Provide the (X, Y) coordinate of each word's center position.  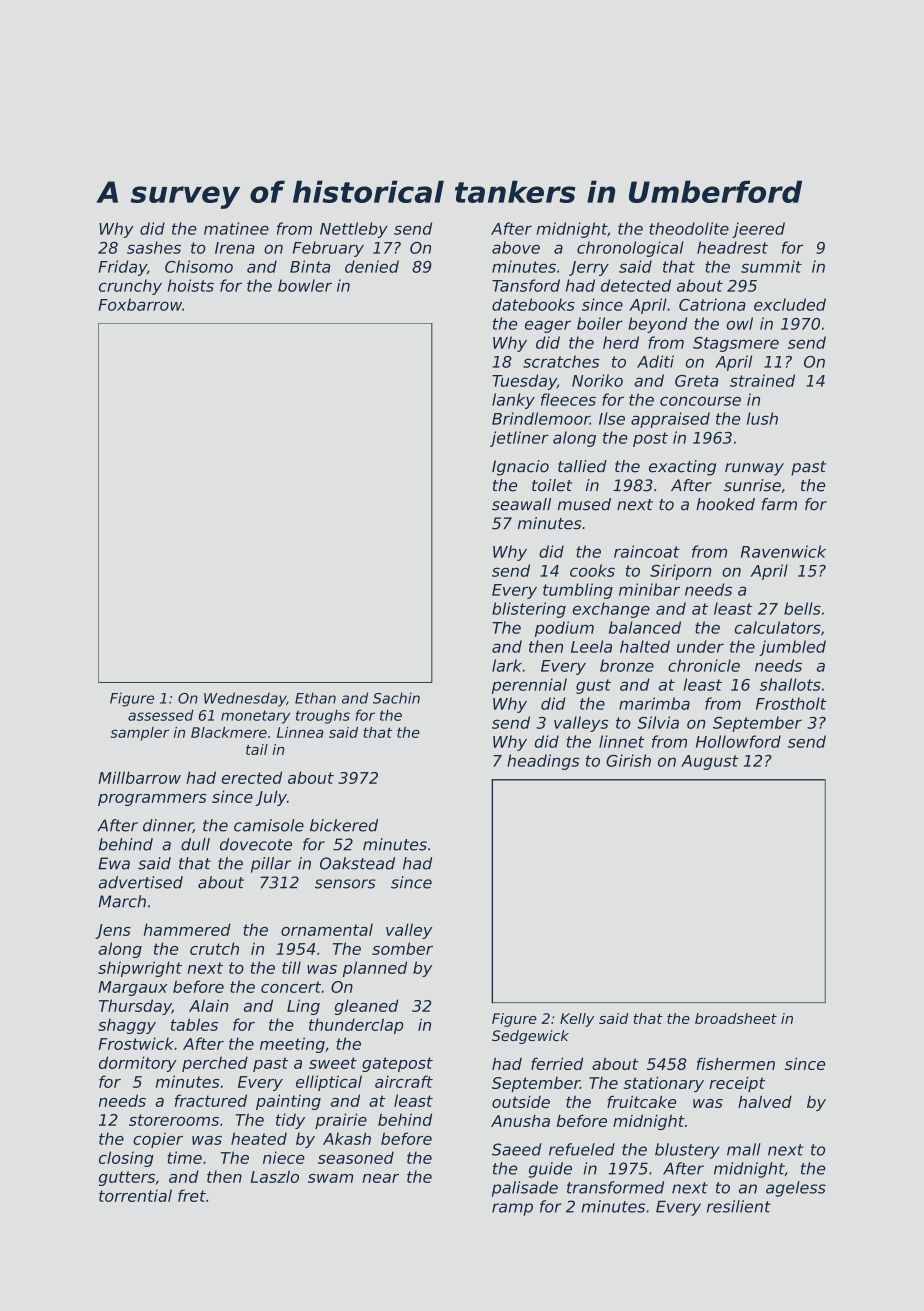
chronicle (704, 665)
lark (507, 665)
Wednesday (245, 699)
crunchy (130, 287)
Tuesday (524, 382)
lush (762, 418)
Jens (113, 931)
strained (762, 380)
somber (402, 948)
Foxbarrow (140, 304)
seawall (521, 504)
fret (192, 1195)
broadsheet (736, 1018)
